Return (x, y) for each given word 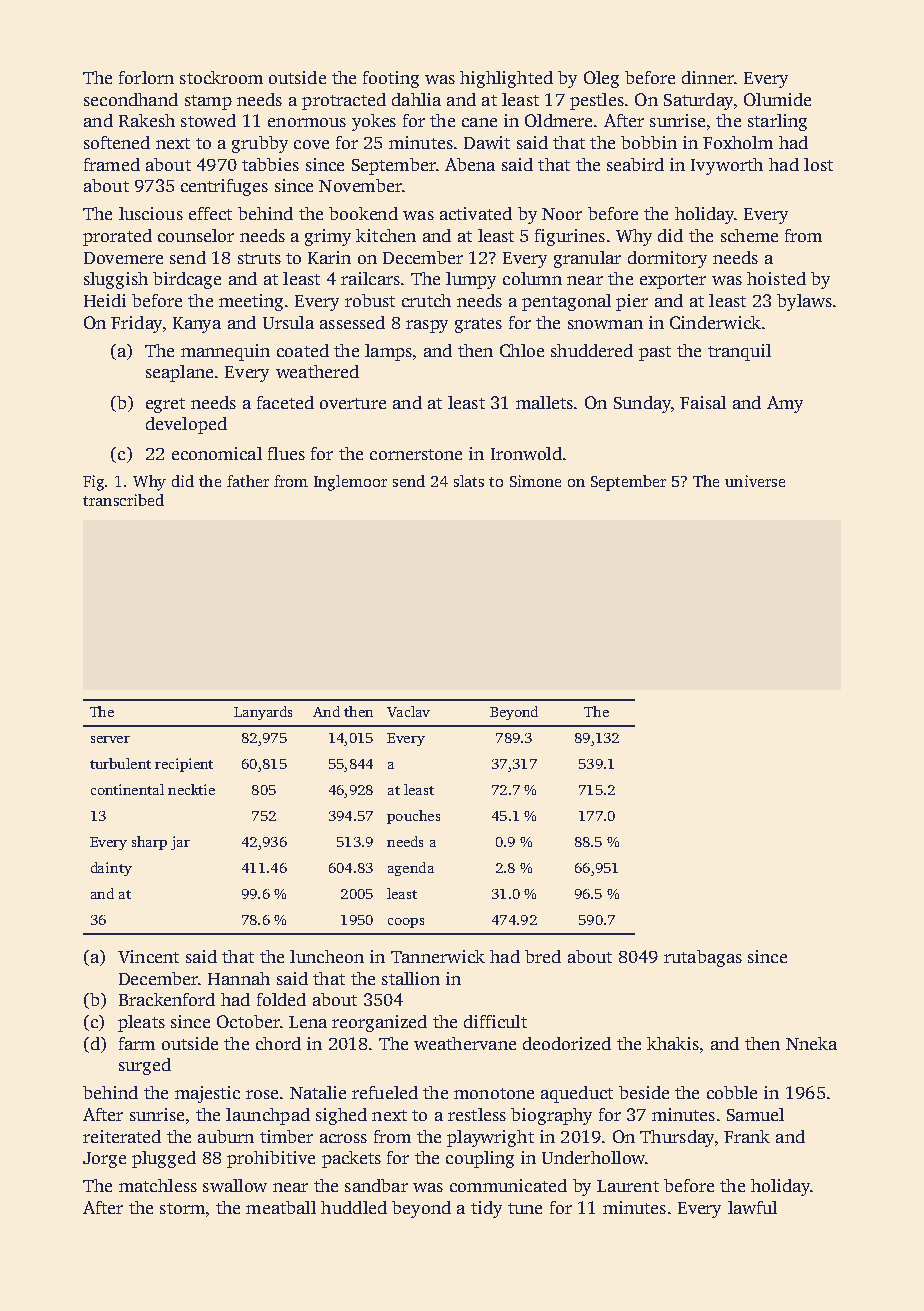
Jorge (104, 1160)
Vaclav (408, 711)
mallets (544, 402)
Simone (535, 481)
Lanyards (263, 713)
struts (259, 258)
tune (525, 1208)
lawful (752, 1207)
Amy (785, 404)
